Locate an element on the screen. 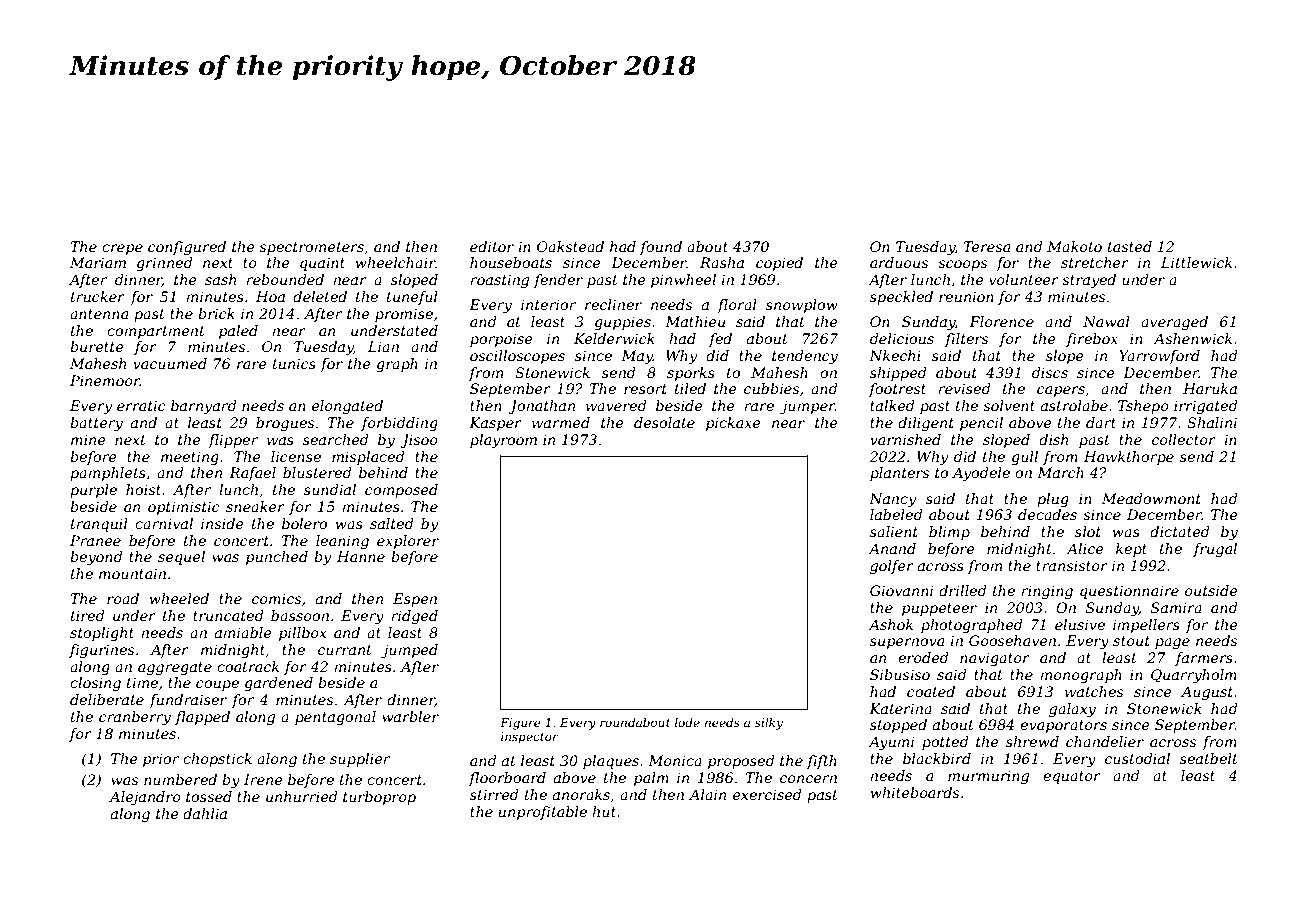  recliner is located at coordinates (613, 304).
